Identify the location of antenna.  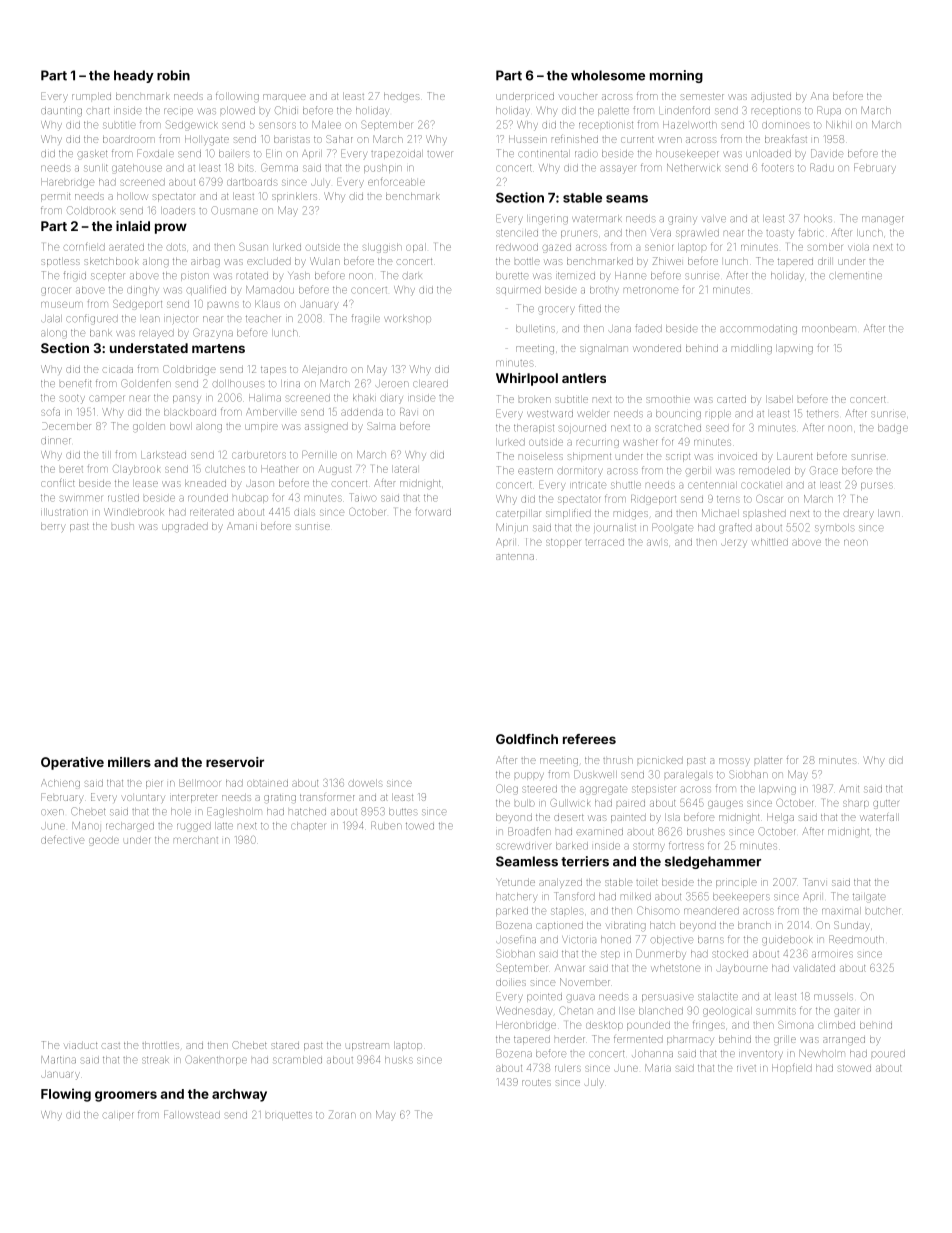
(515, 556).
